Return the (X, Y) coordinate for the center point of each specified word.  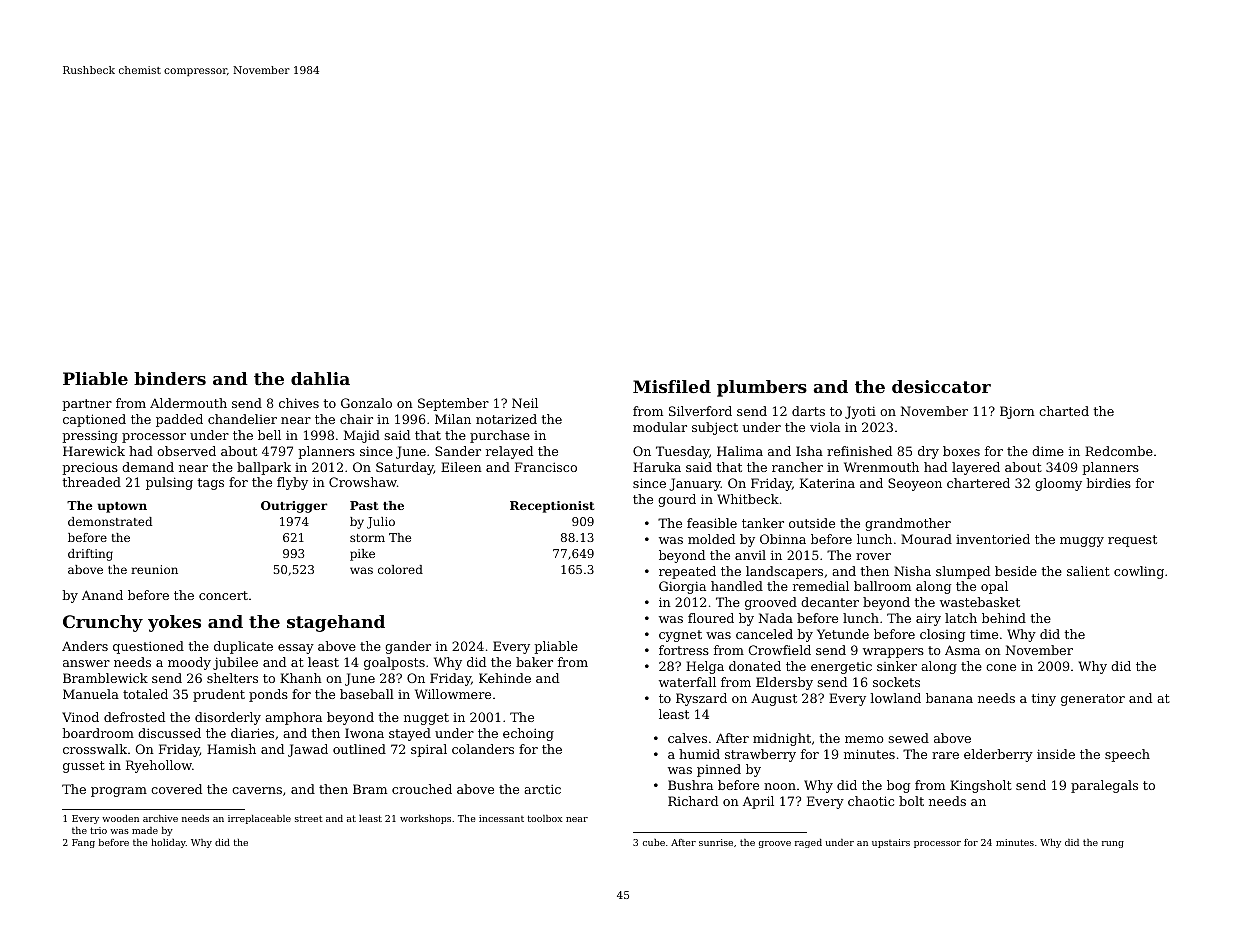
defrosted (134, 717)
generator (1093, 700)
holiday (168, 843)
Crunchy (103, 623)
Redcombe (1119, 451)
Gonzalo (366, 403)
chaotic (871, 801)
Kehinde (505, 678)
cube (654, 842)
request (1132, 541)
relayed (509, 452)
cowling (1139, 572)
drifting (90, 555)
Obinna (783, 539)
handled (737, 586)
